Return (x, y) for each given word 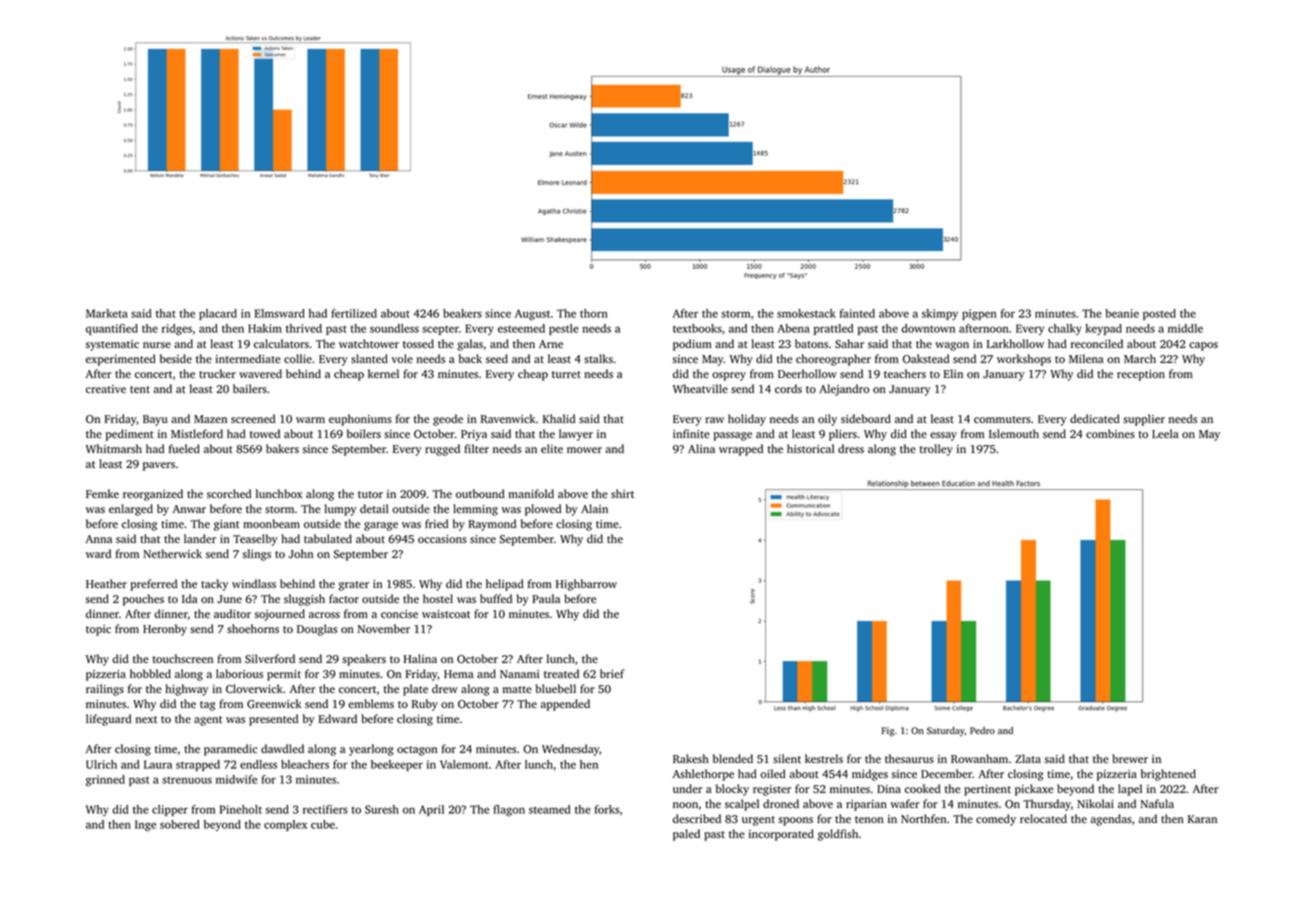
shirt (622, 493)
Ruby (425, 705)
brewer (1130, 758)
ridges (177, 329)
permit (284, 675)
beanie (1122, 313)
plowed (543, 510)
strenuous (187, 780)
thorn (594, 313)
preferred (153, 585)
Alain (594, 508)
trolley (936, 450)
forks (607, 809)
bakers (282, 448)
